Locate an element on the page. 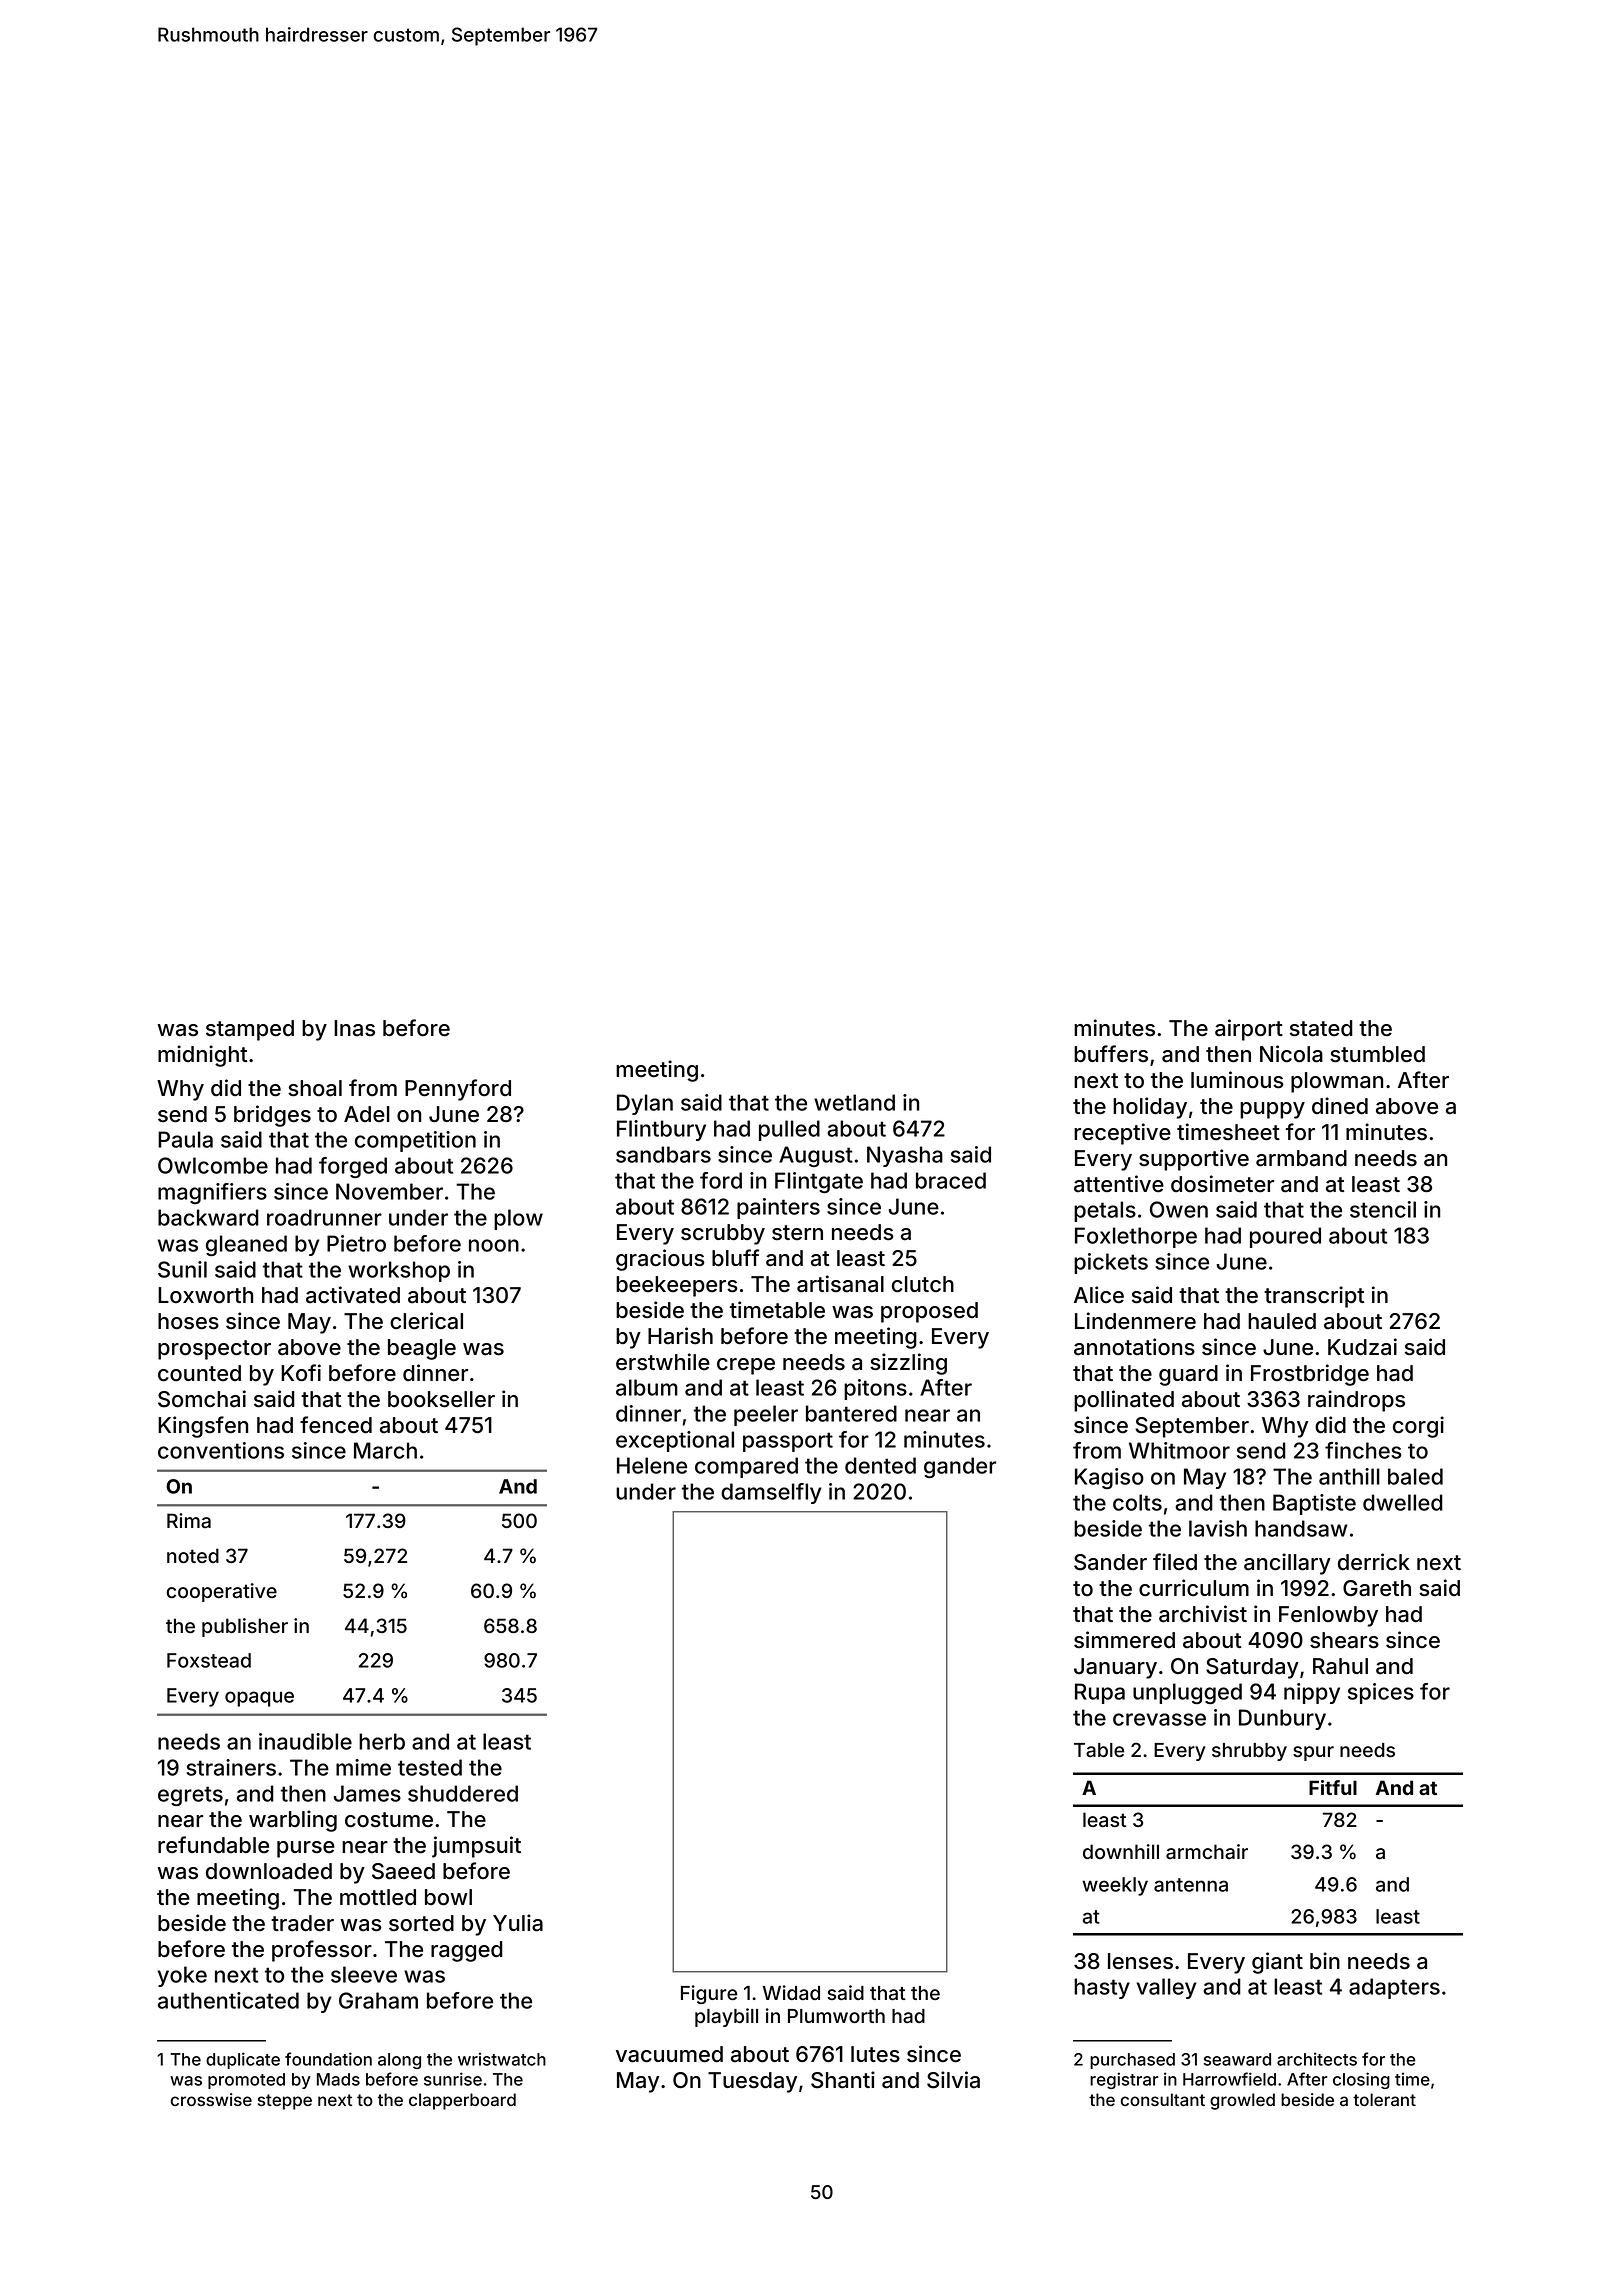 The image size is (1620, 2292). Gareth is located at coordinates (1377, 1588).
